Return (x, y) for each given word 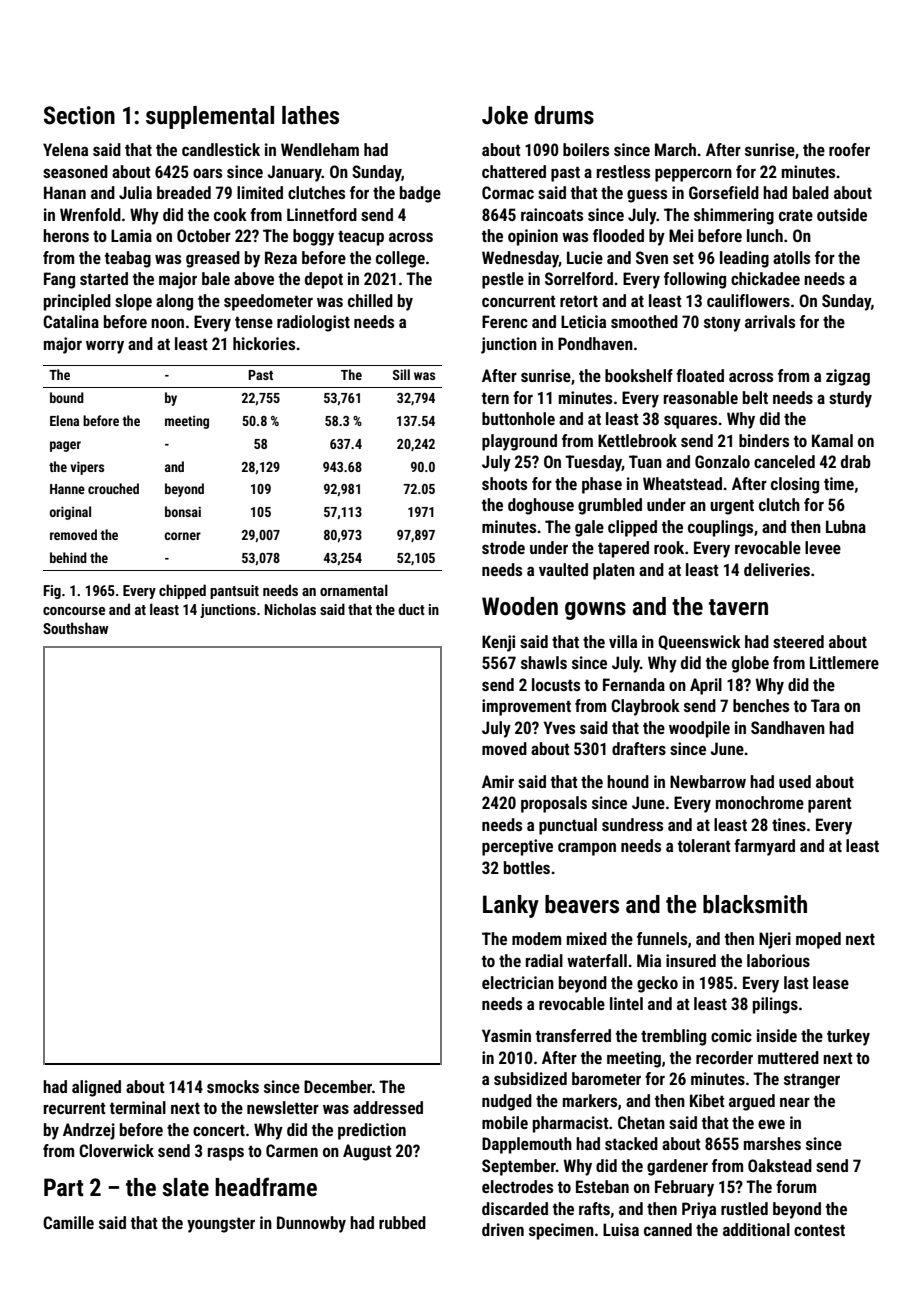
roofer (849, 149)
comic (731, 1035)
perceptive (517, 847)
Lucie (585, 257)
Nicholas (290, 609)
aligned (96, 1088)
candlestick (221, 149)
